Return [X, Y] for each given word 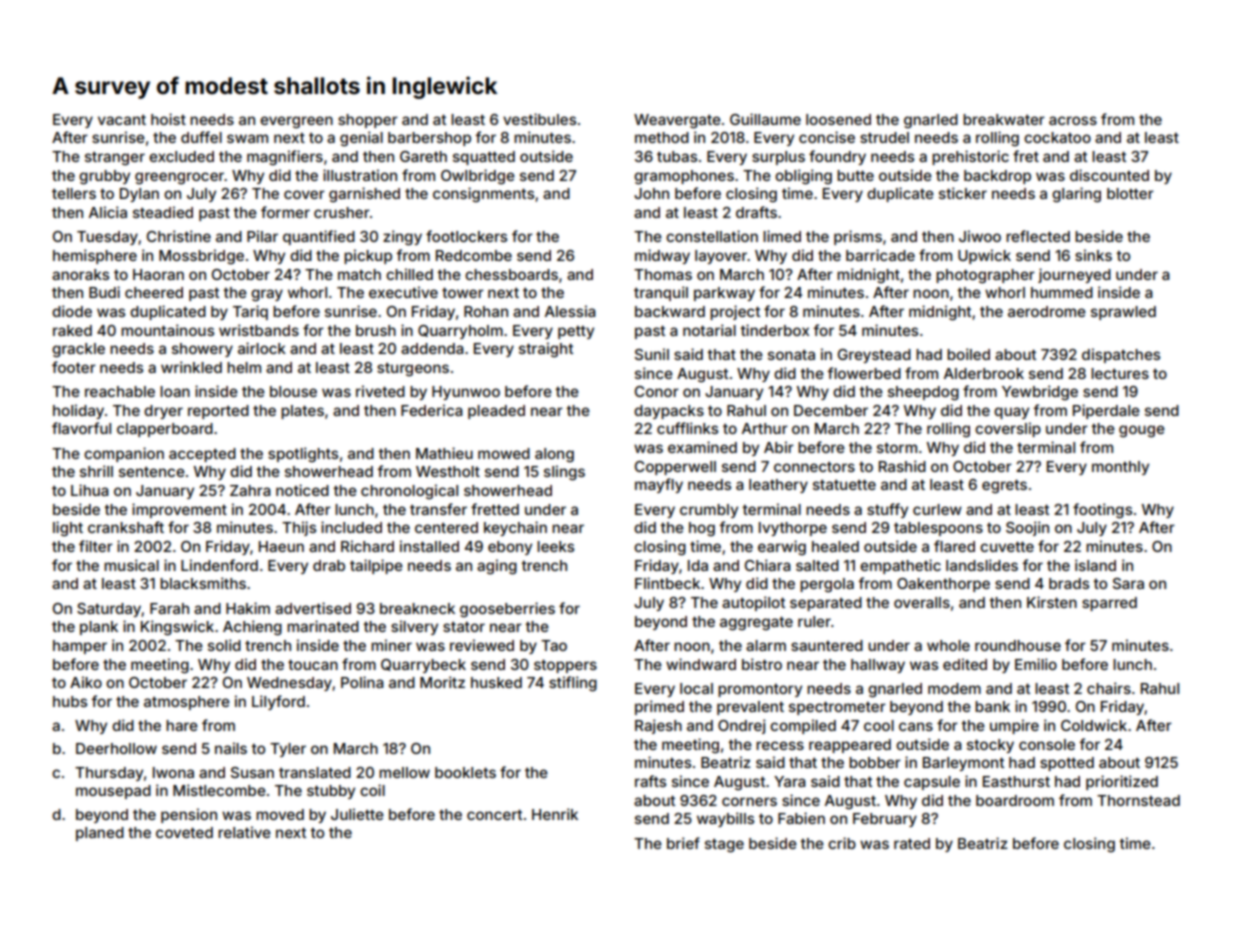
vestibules [539, 119]
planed [100, 834]
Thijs [299, 528]
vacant [122, 120]
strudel [884, 137]
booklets [465, 772]
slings [564, 473]
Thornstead [1138, 800]
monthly [1120, 468]
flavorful [81, 428]
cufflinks [687, 428]
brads [1069, 583]
